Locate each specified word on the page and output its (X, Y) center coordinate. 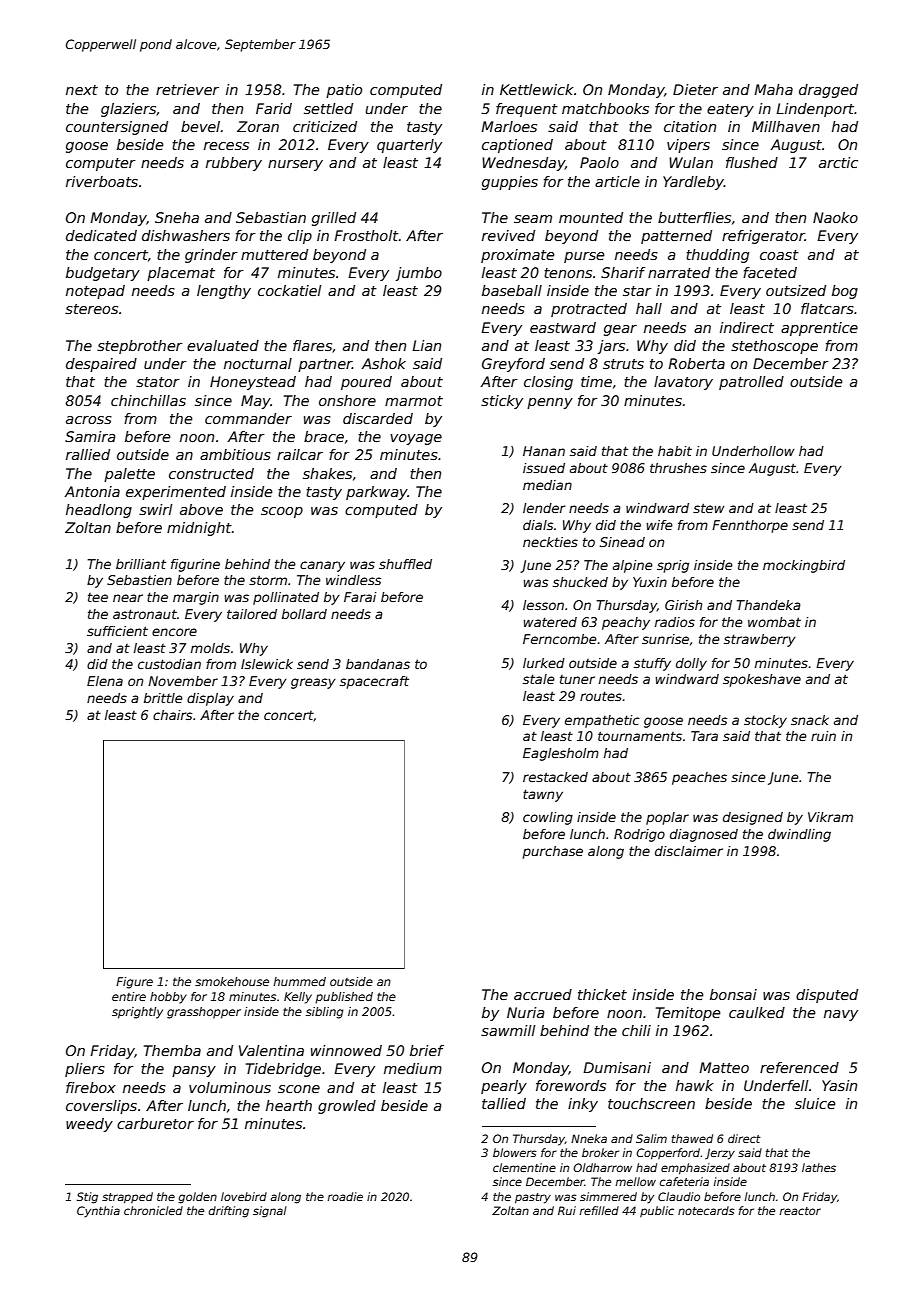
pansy (194, 1071)
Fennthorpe (750, 526)
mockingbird (804, 566)
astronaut (145, 614)
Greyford (513, 365)
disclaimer (689, 851)
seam (533, 219)
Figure (134, 983)
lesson (543, 605)
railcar (300, 454)
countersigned (117, 128)
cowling (548, 818)
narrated (679, 272)
